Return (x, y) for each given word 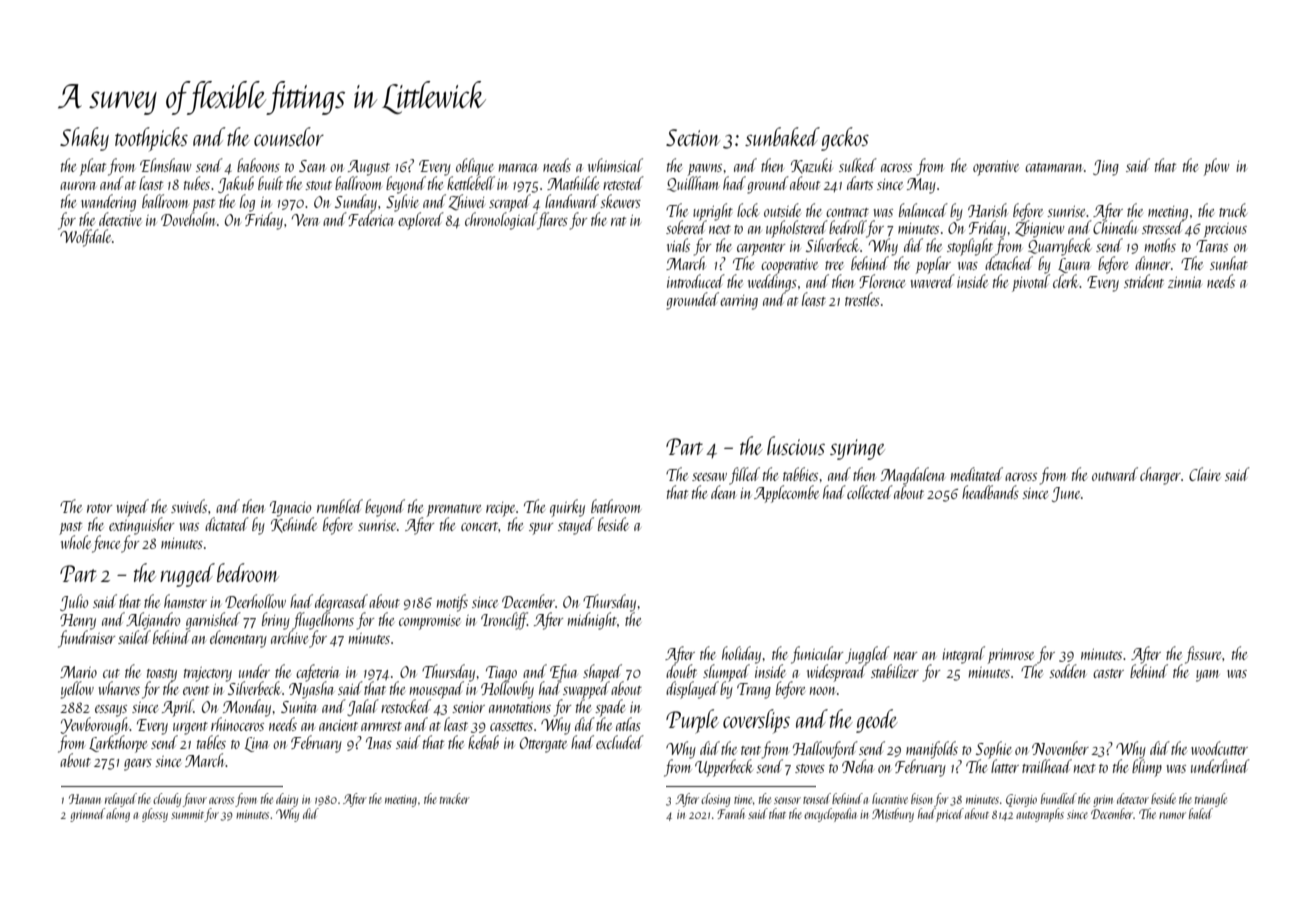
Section (693, 137)
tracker (455, 798)
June (1066, 494)
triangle (1211, 800)
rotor (99, 508)
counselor (289, 136)
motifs (452, 603)
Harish (988, 210)
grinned (87, 815)
